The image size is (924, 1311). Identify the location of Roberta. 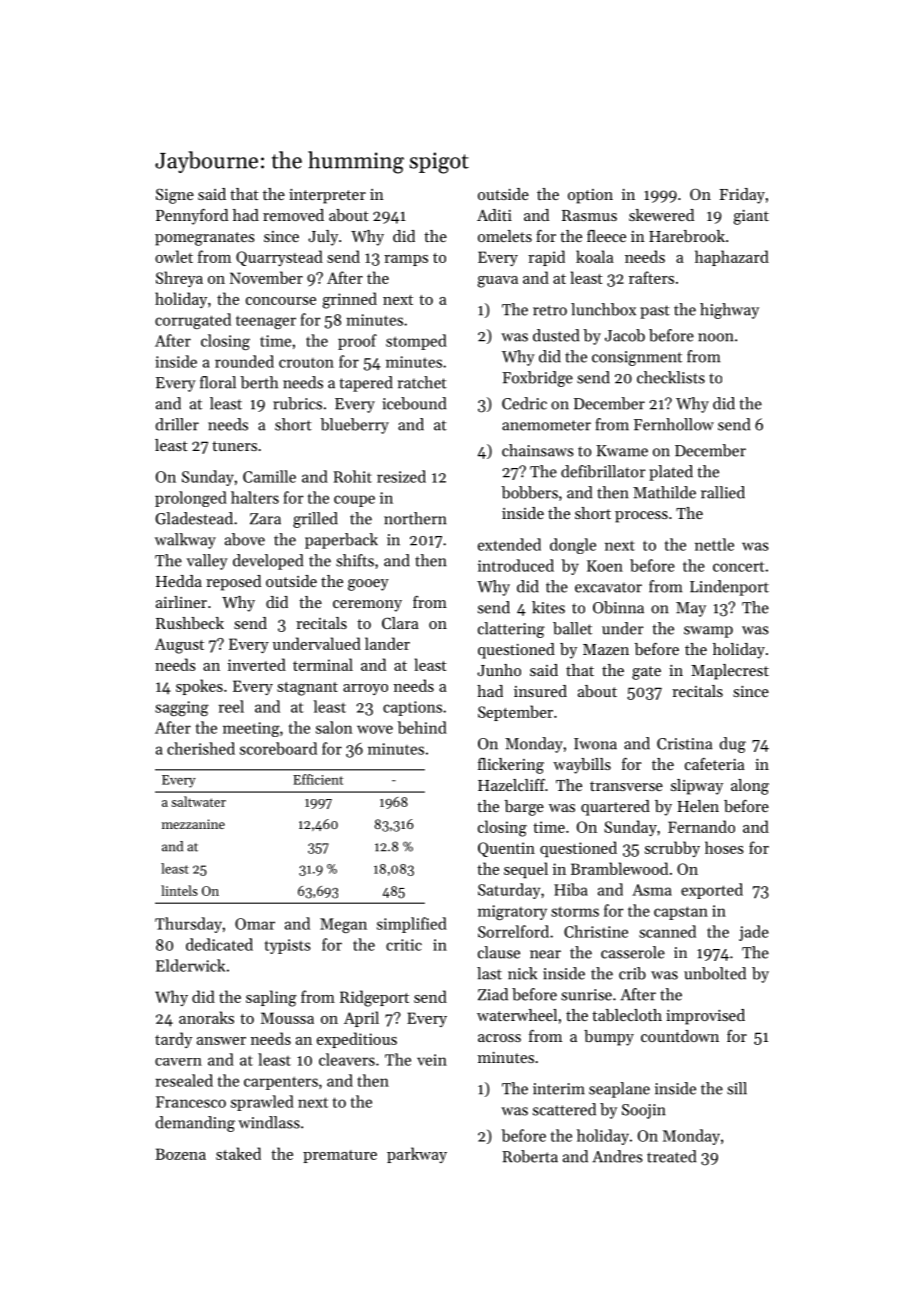
(530, 1156).
